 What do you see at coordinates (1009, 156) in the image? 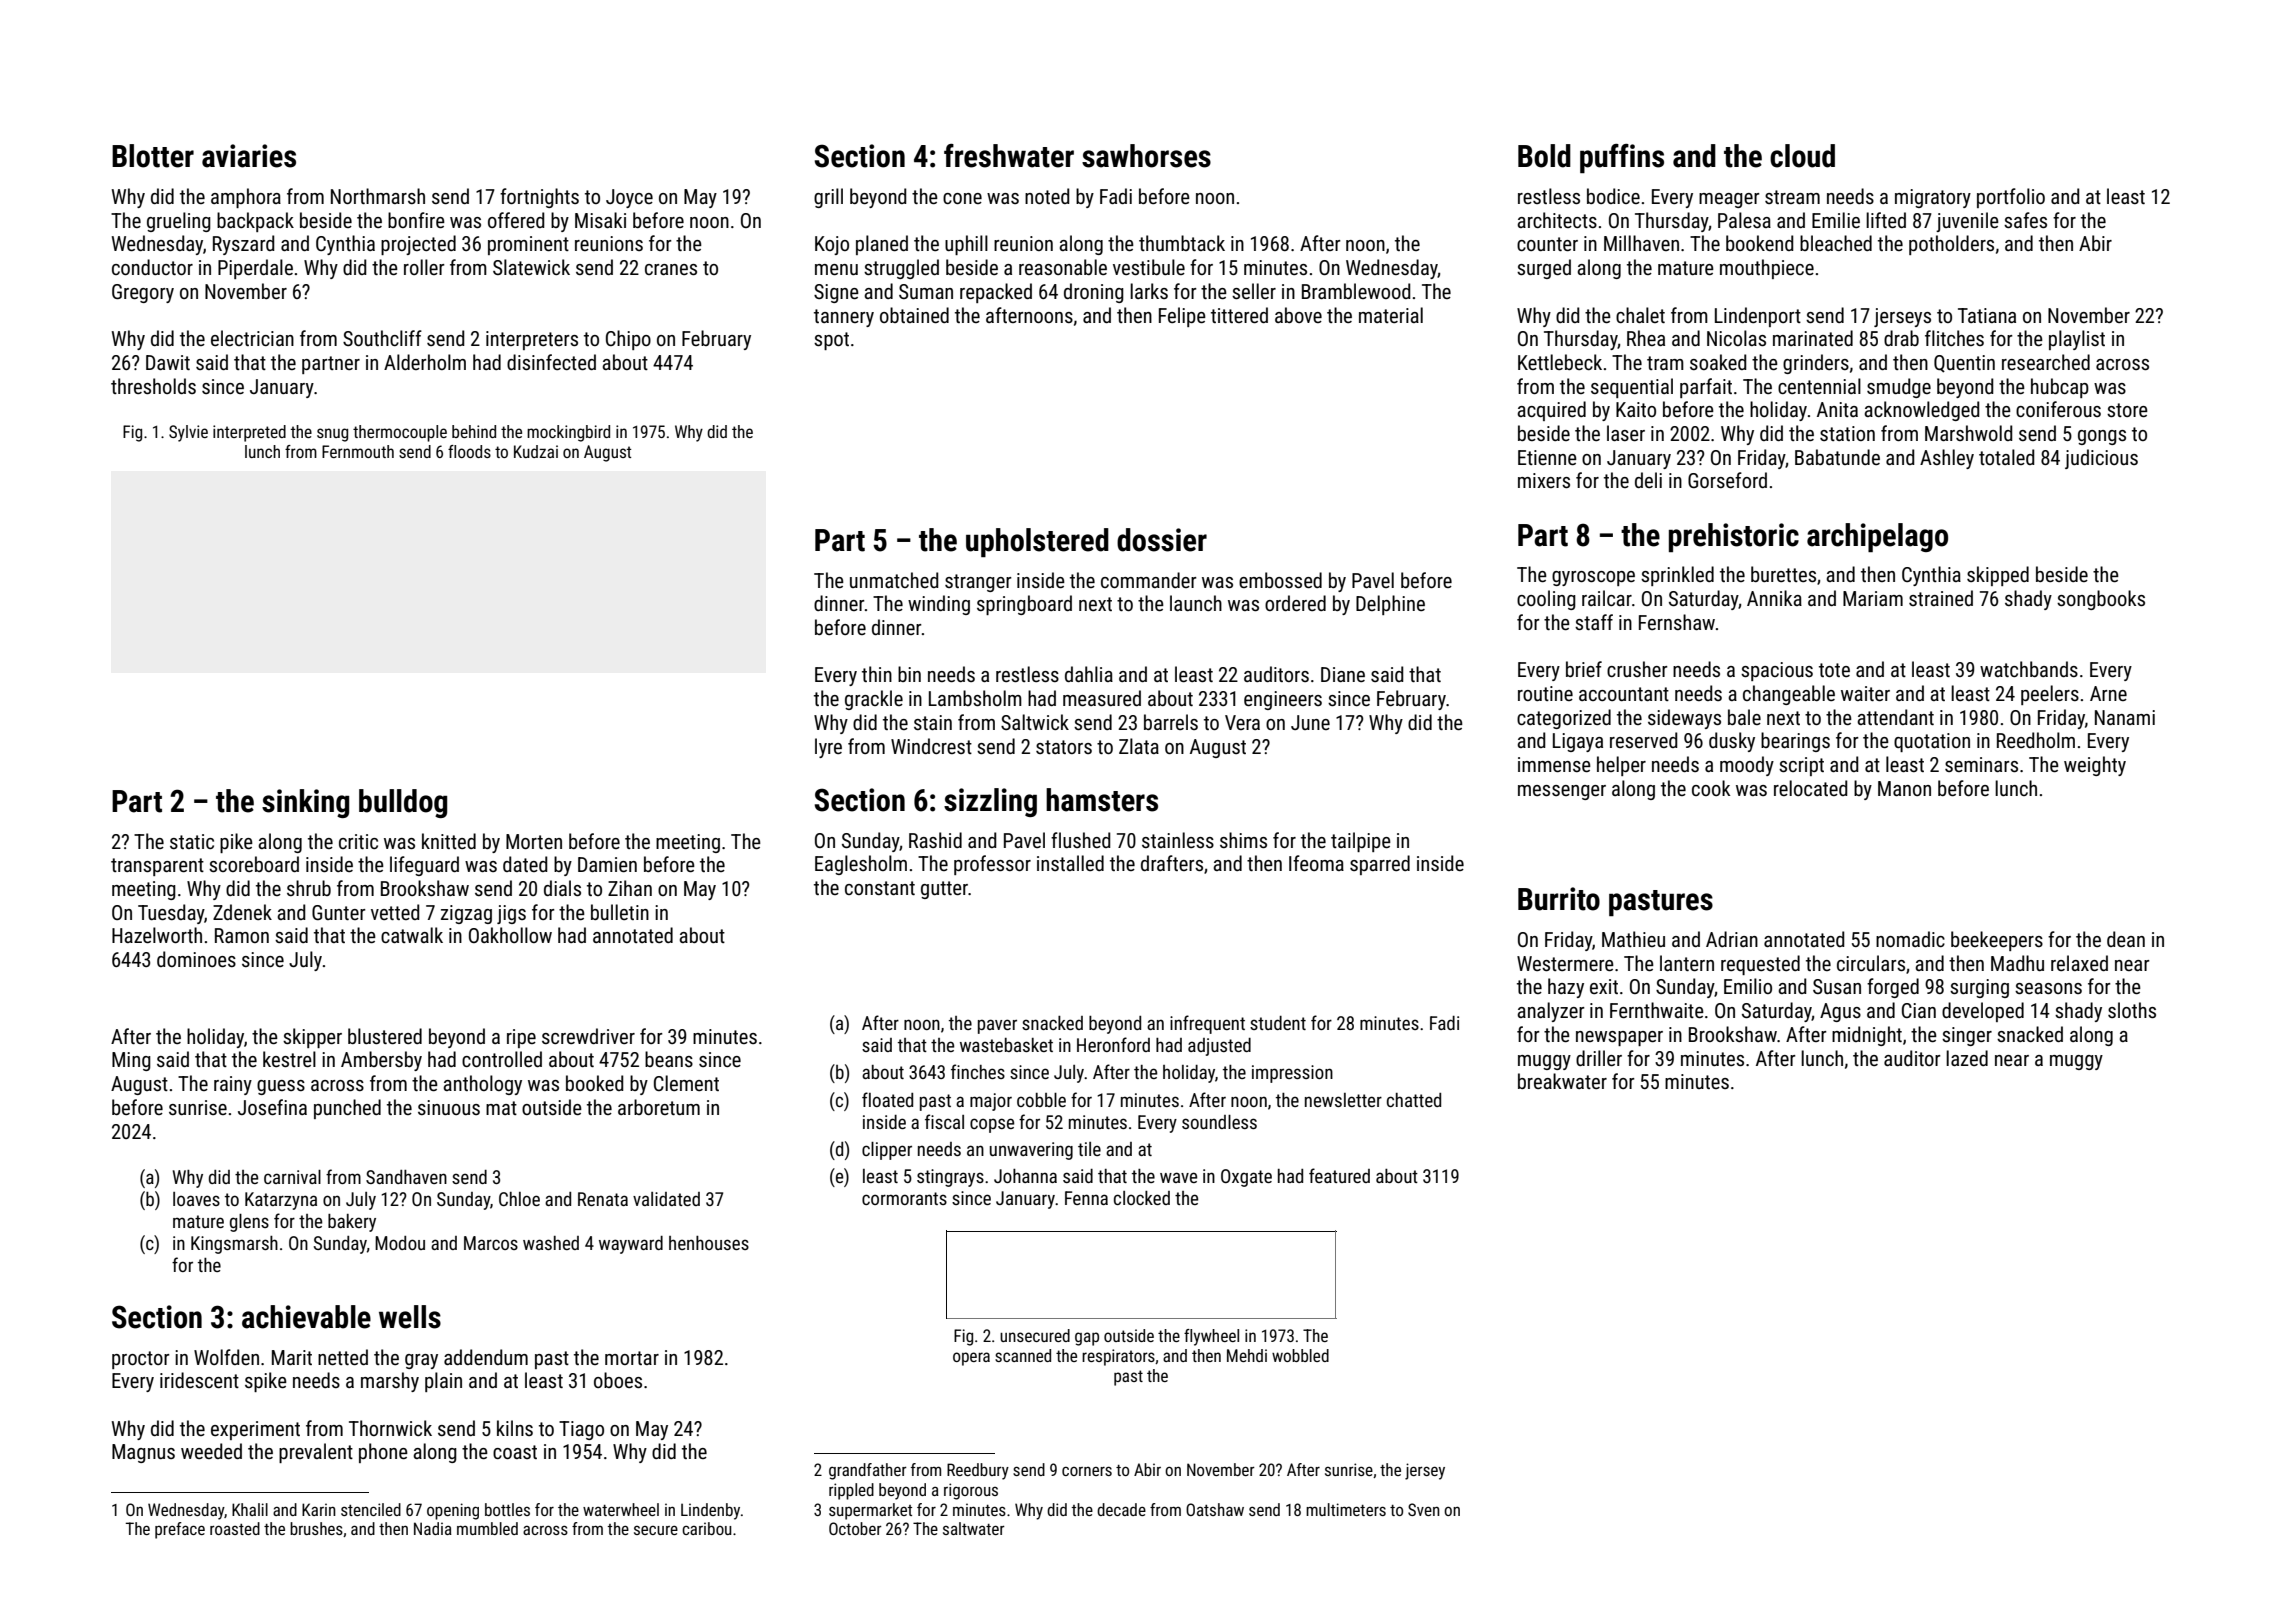
I see `freshwater` at bounding box center [1009, 156].
